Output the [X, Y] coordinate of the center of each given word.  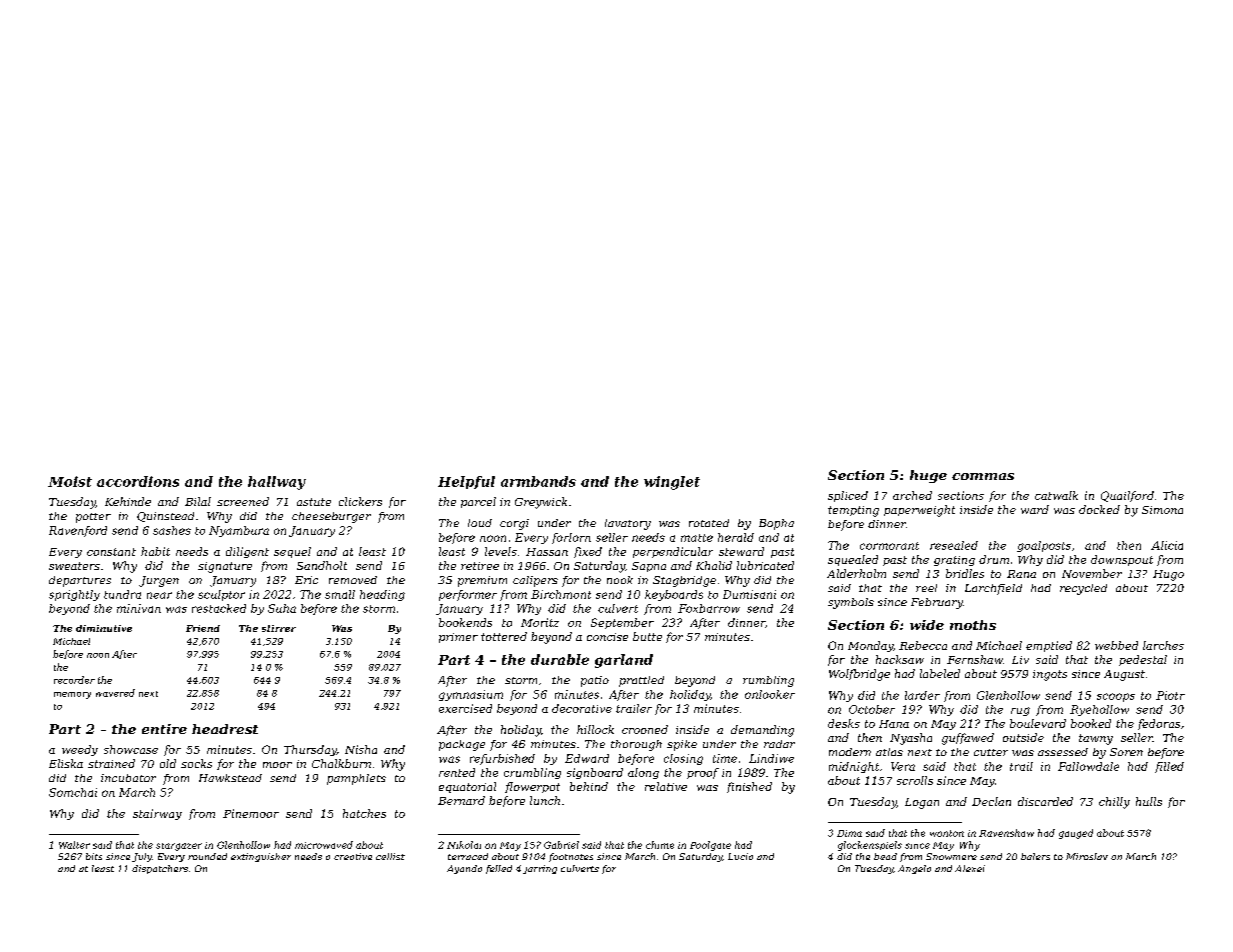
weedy [80, 750]
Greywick [541, 503]
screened [243, 501]
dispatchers [160, 869]
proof [703, 773]
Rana [1021, 574]
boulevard [1038, 723]
